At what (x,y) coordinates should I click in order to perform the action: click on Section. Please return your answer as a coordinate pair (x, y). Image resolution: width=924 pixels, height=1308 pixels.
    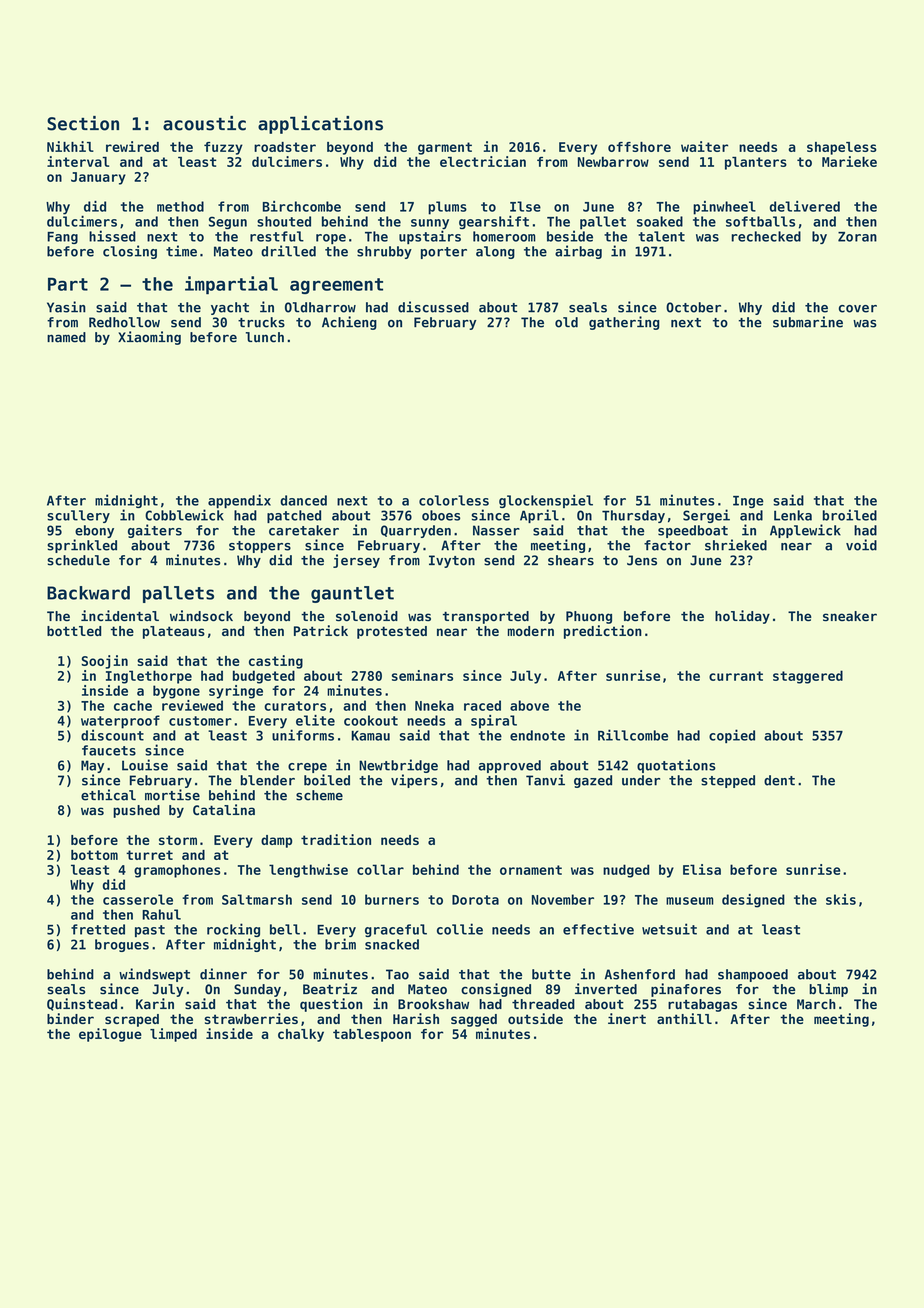
    Looking at the image, I should click on (83, 123).
